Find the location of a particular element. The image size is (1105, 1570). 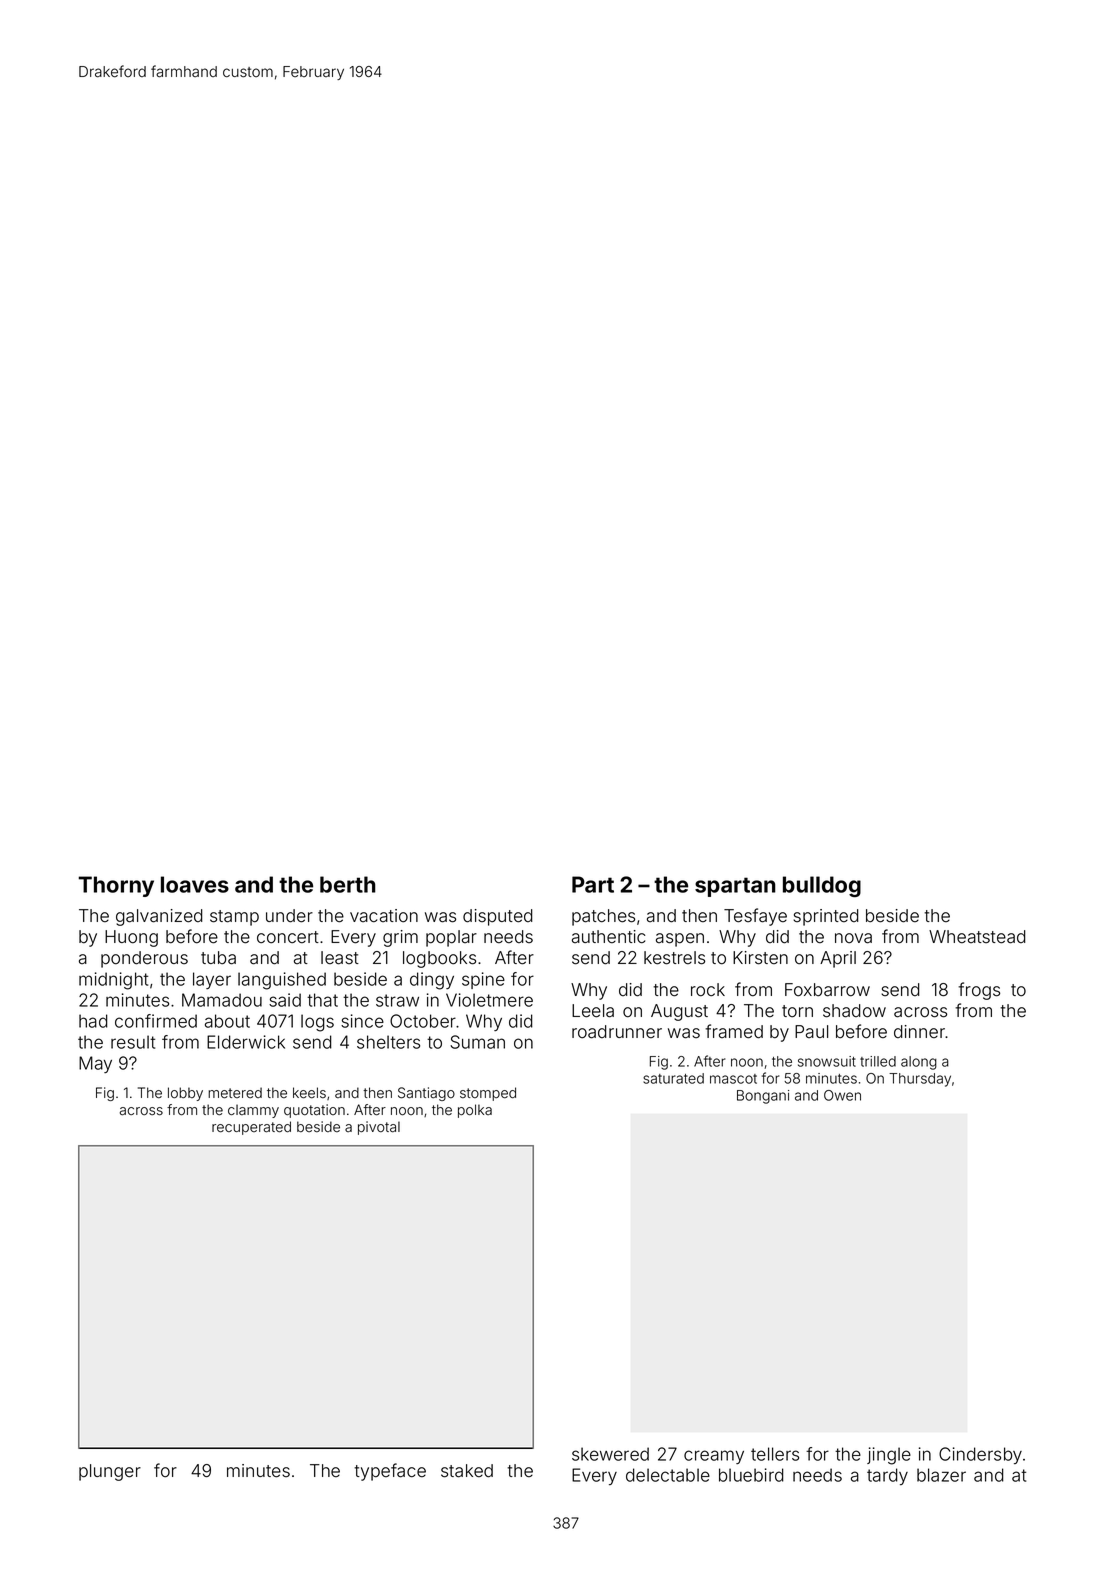

midnight is located at coordinates (113, 981).
